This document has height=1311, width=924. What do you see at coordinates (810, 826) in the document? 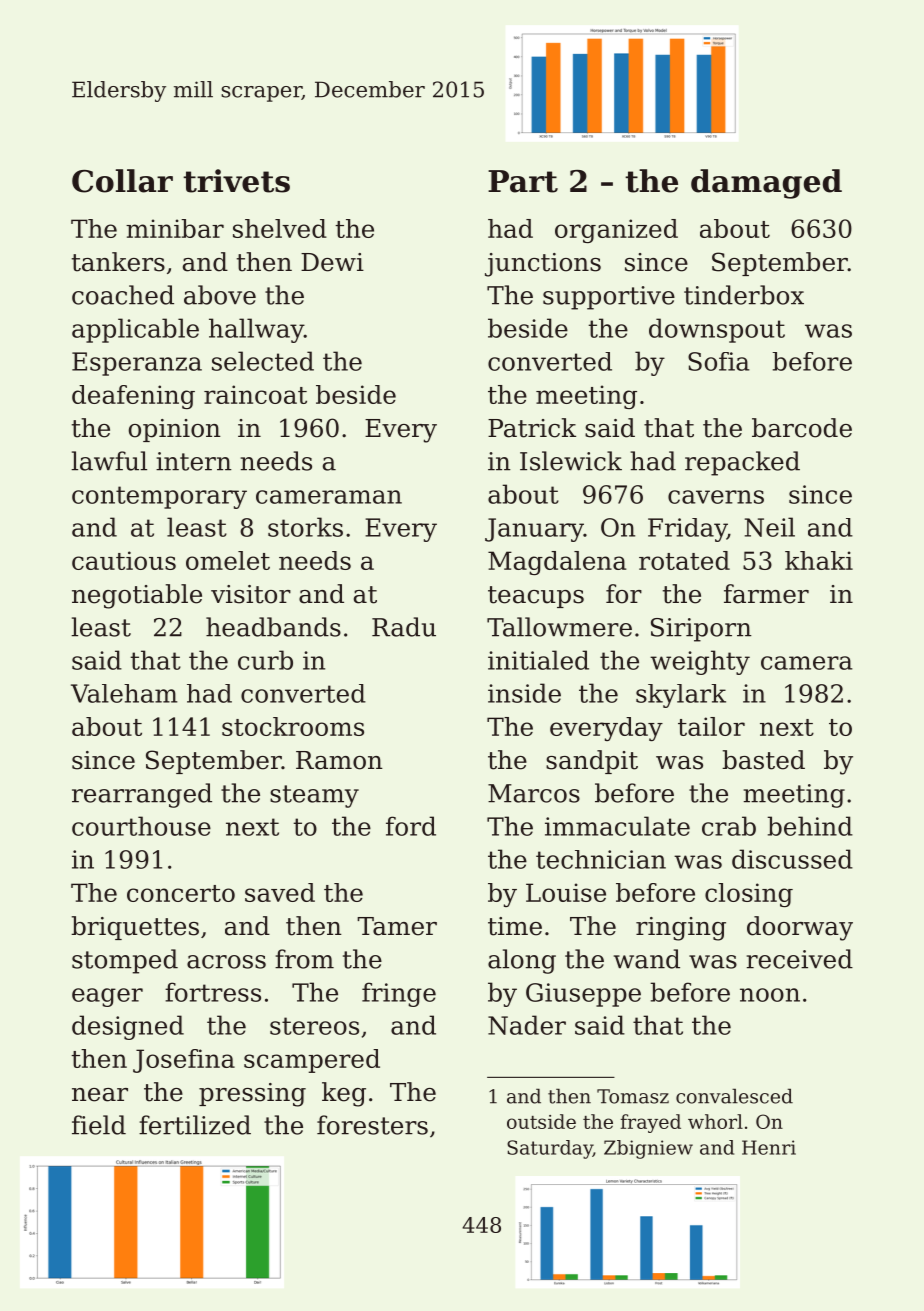
I see `behind` at bounding box center [810, 826].
